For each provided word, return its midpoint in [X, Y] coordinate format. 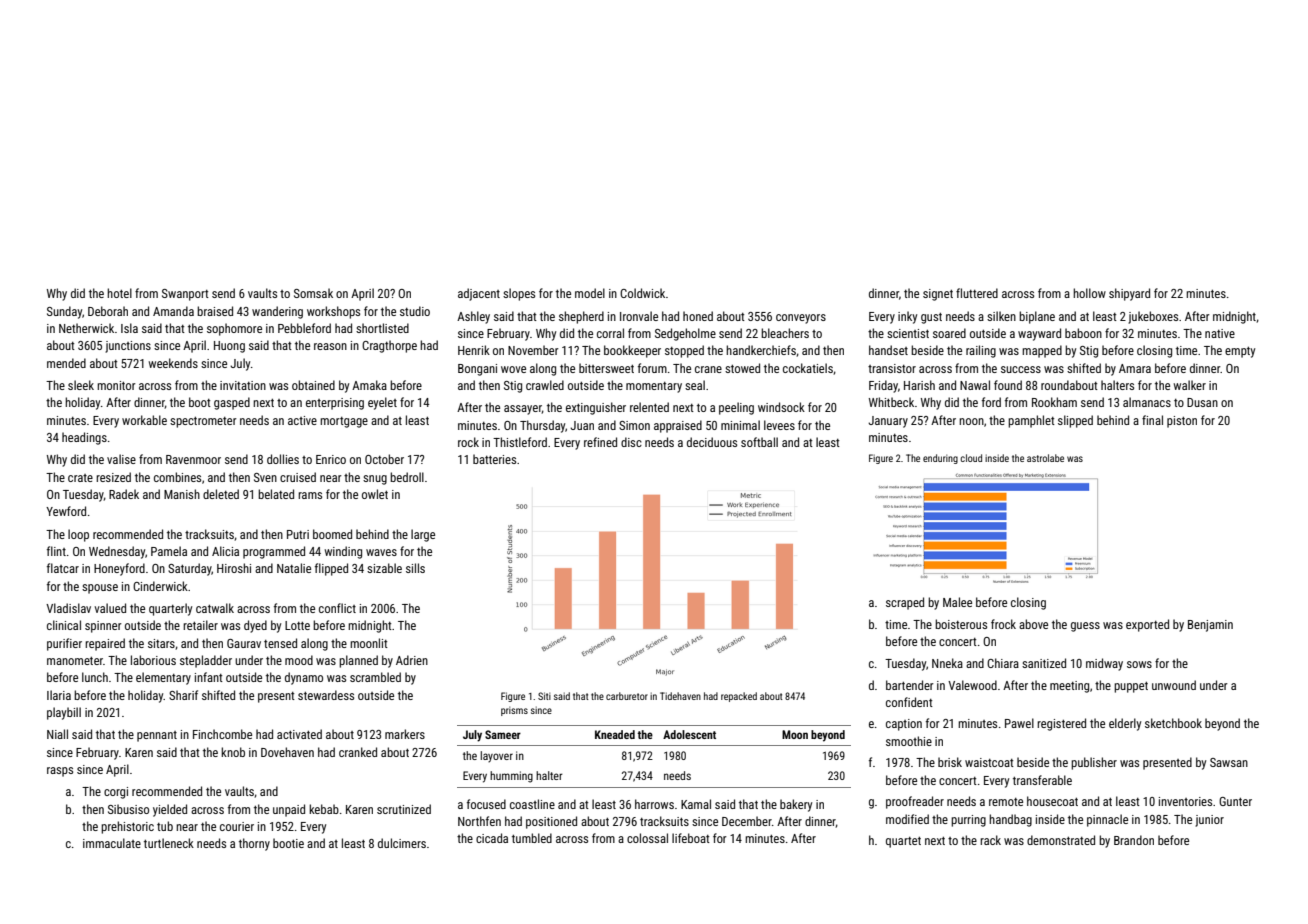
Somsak [313, 293]
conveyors [801, 319]
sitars [161, 643]
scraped [905, 603]
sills [415, 568]
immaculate [112, 843]
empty [1240, 352]
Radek [124, 494]
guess [1085, 627]
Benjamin [1210, 626]
